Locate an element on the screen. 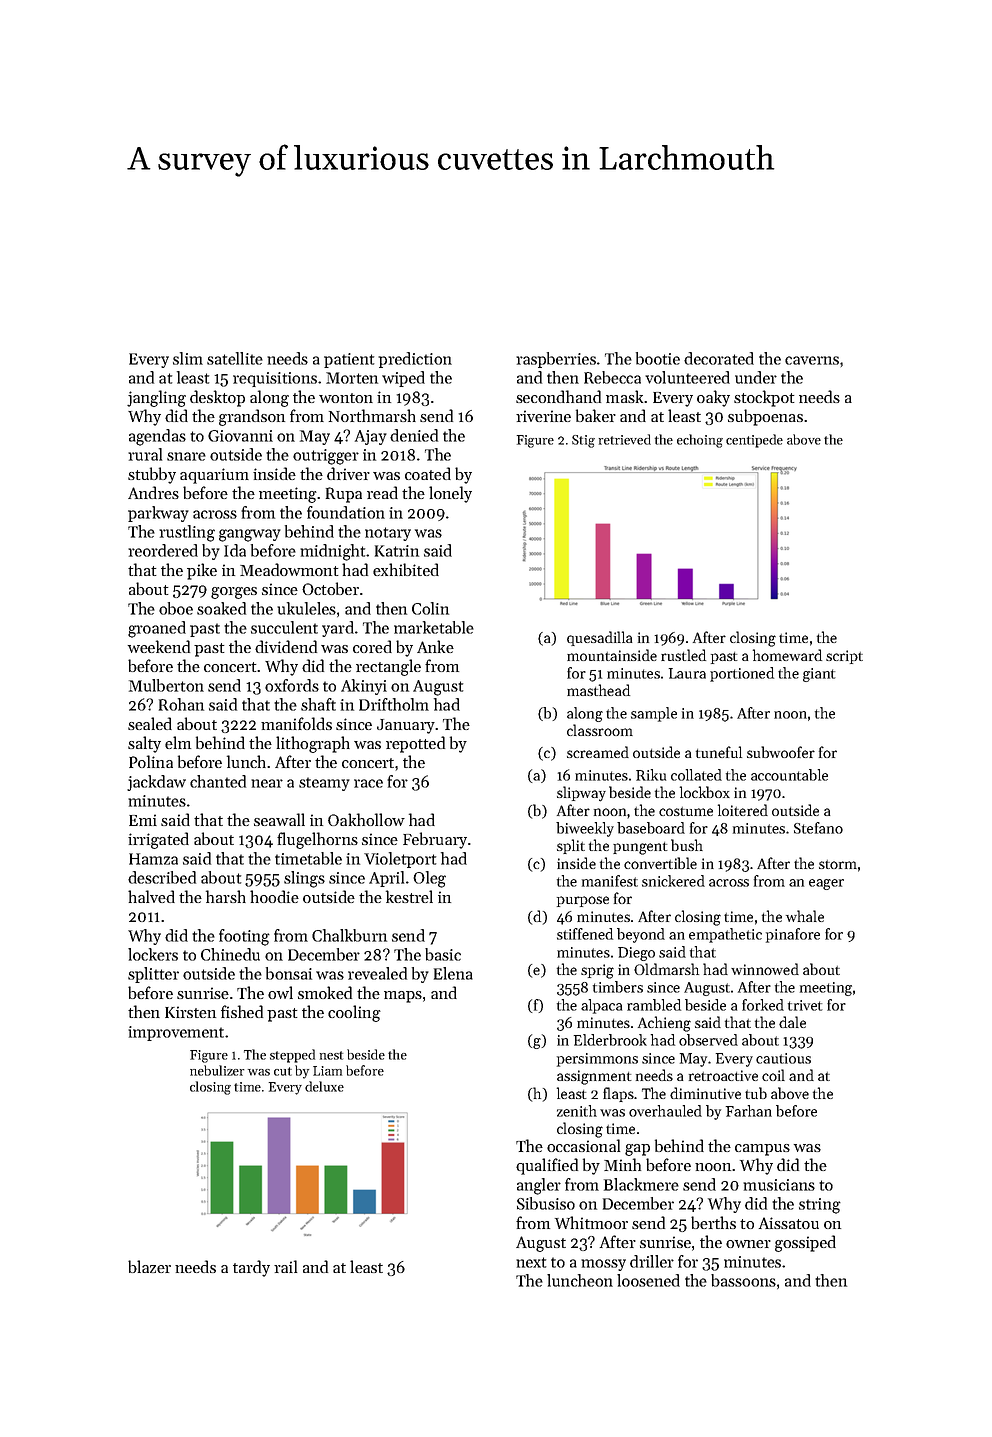 This screenshot has height=1437, width=992. echoing is located at coordinates (700, 441).
